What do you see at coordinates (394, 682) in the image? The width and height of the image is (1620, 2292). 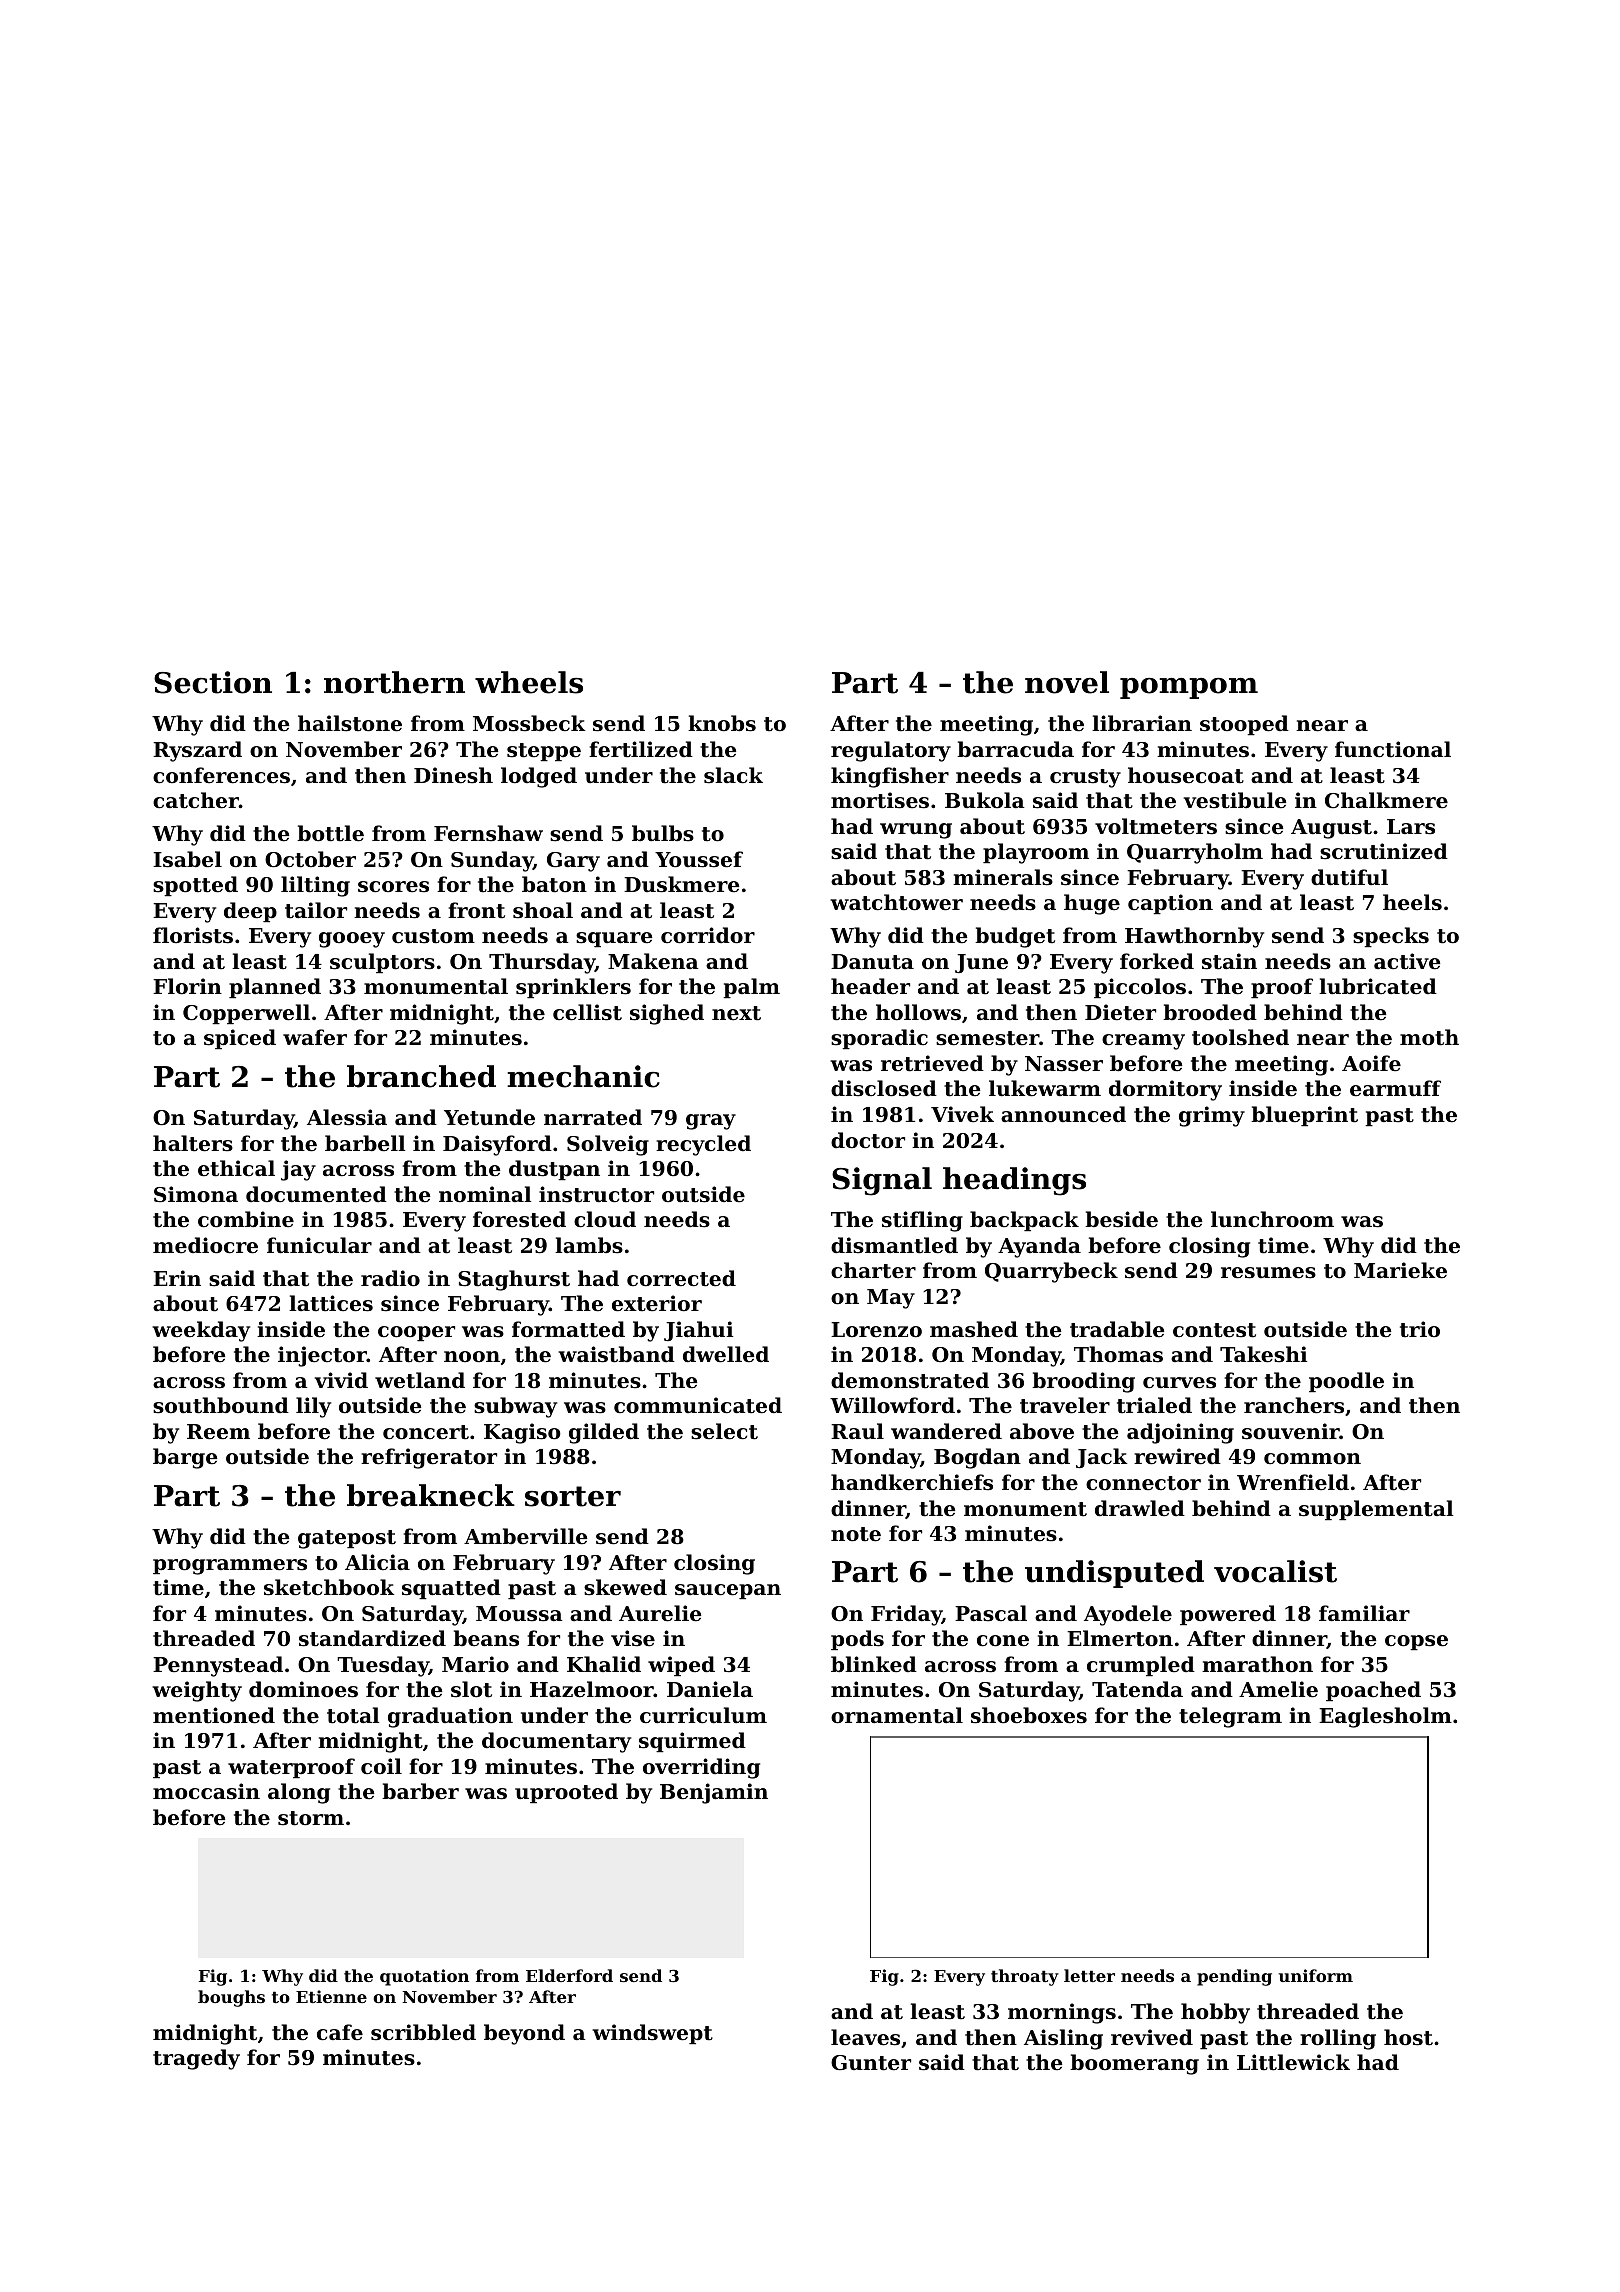 I see `northern` at bounding box center [394, 682].
